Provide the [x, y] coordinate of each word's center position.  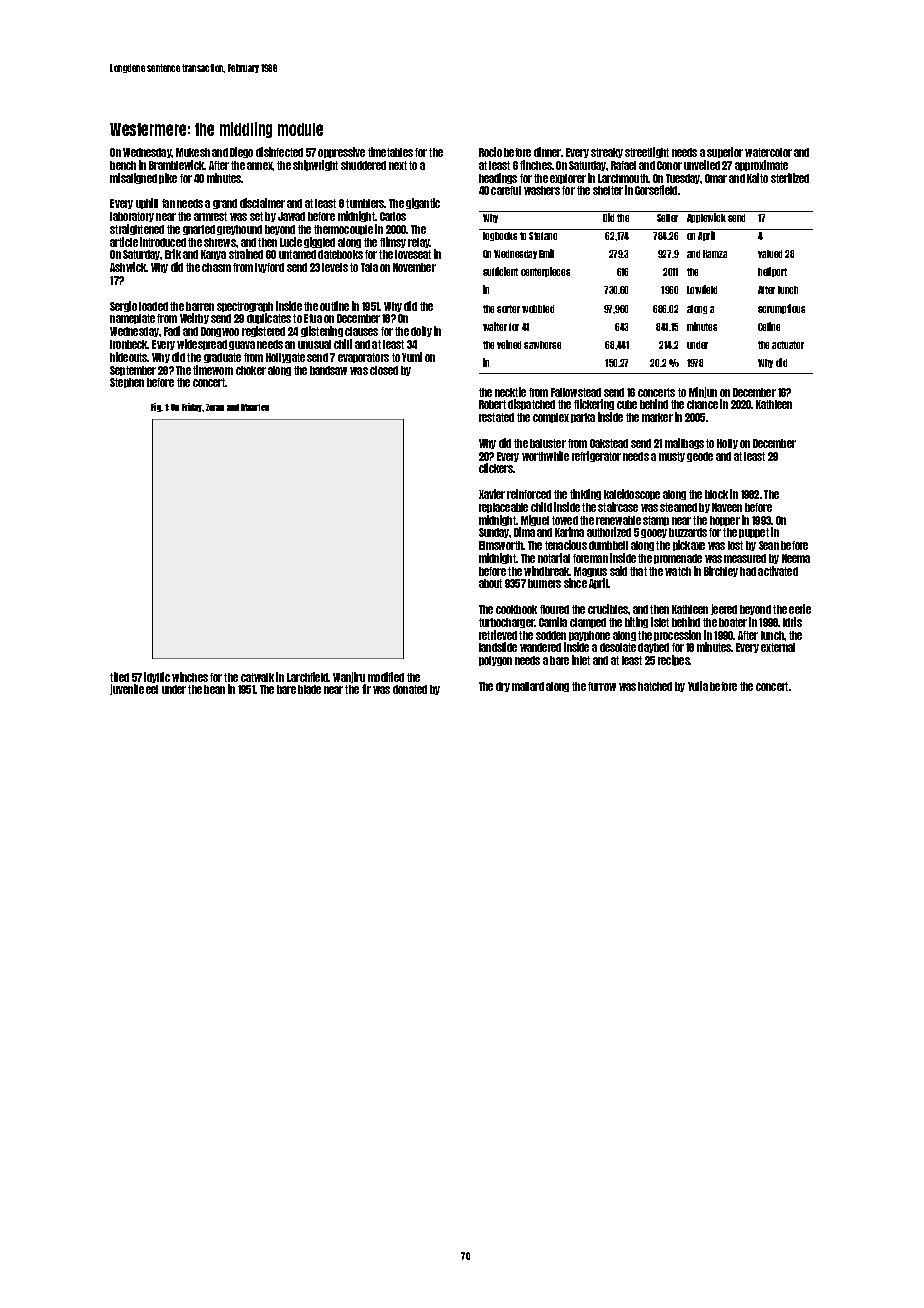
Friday [192, 407]
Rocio [490, 152]
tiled [119, 677]
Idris [792, 622]
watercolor [768, 152]
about [490, 583]
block [716, 494]
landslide [498, 647]
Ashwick [128, 267]
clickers [496, 468]
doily [421, 331]
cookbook [516, 609]
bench [123, 165]
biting [636, 622]
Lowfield [702, 289]
